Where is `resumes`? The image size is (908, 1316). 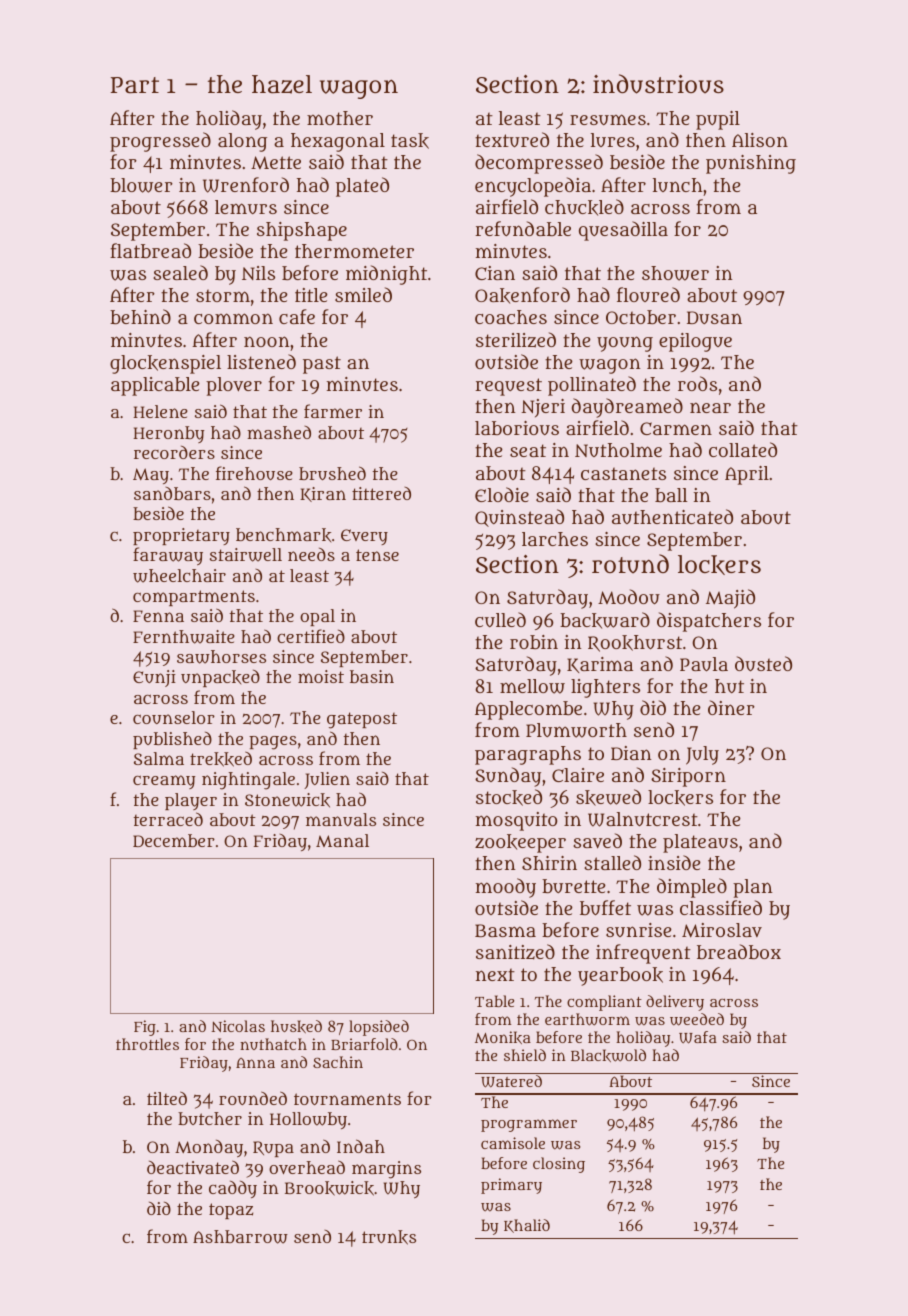
resumes is located at coordinates (608, 119).
